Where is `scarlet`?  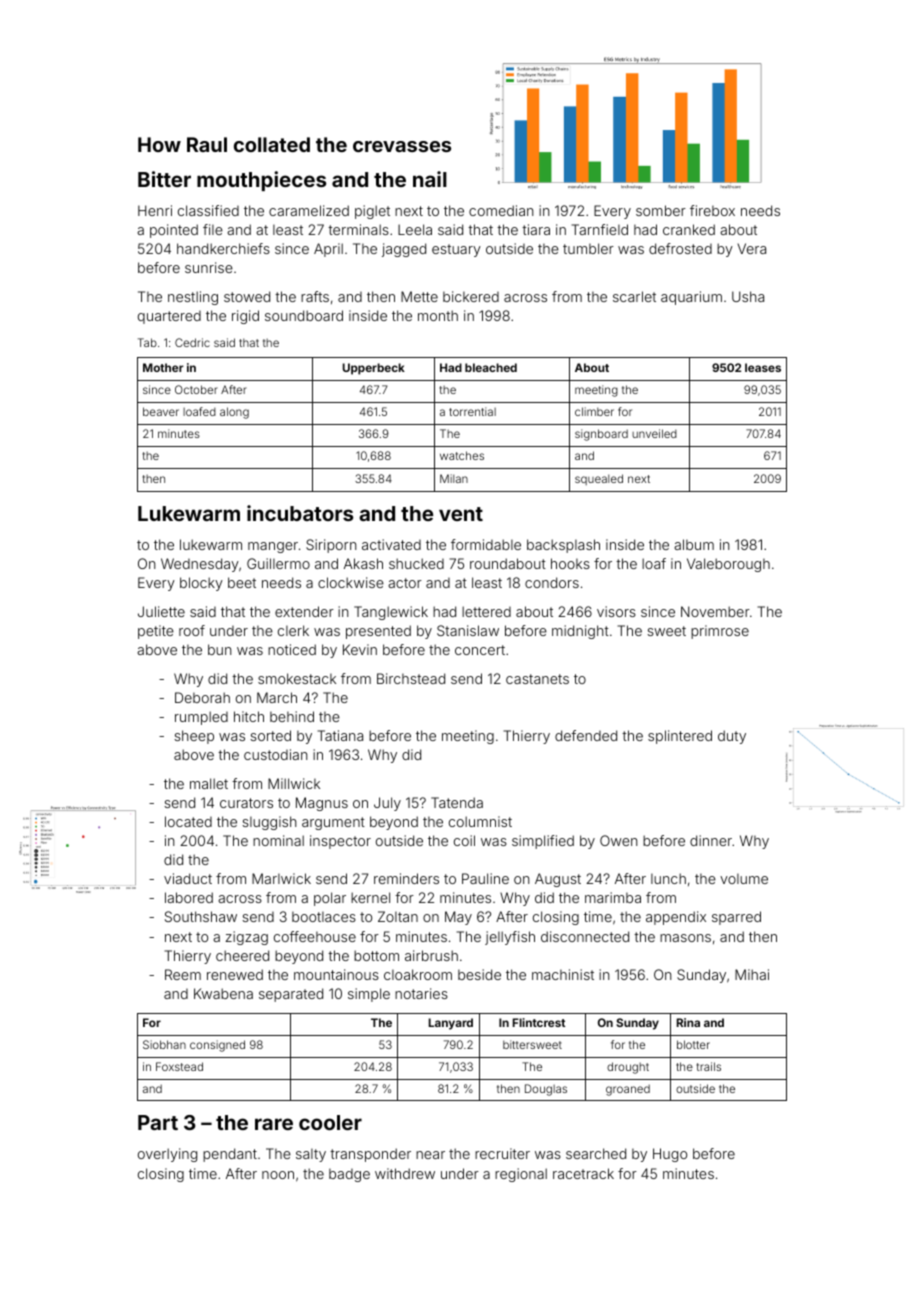 scarlet is located at coordinates (634, 296).
